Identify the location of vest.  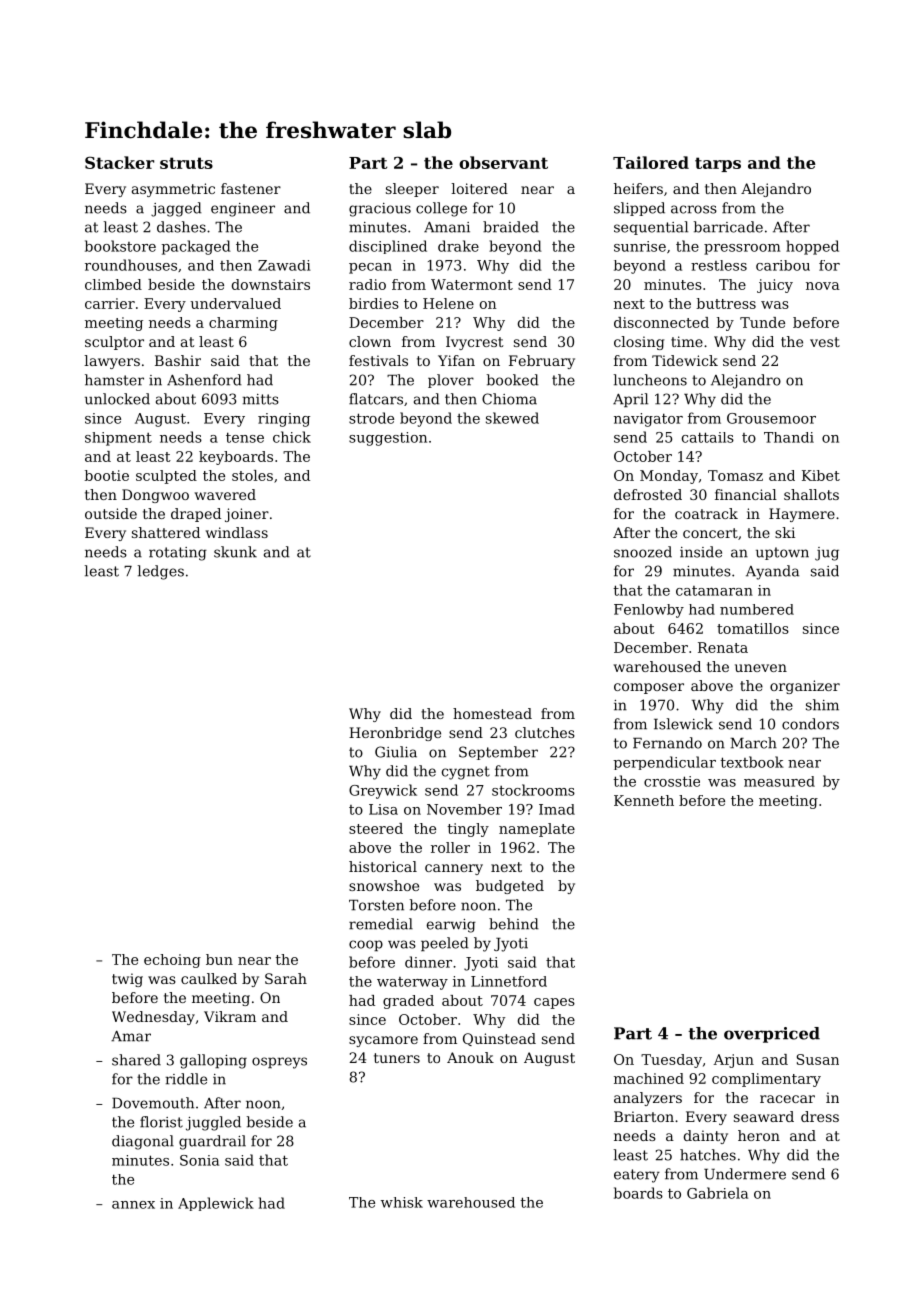
(825, 342).
